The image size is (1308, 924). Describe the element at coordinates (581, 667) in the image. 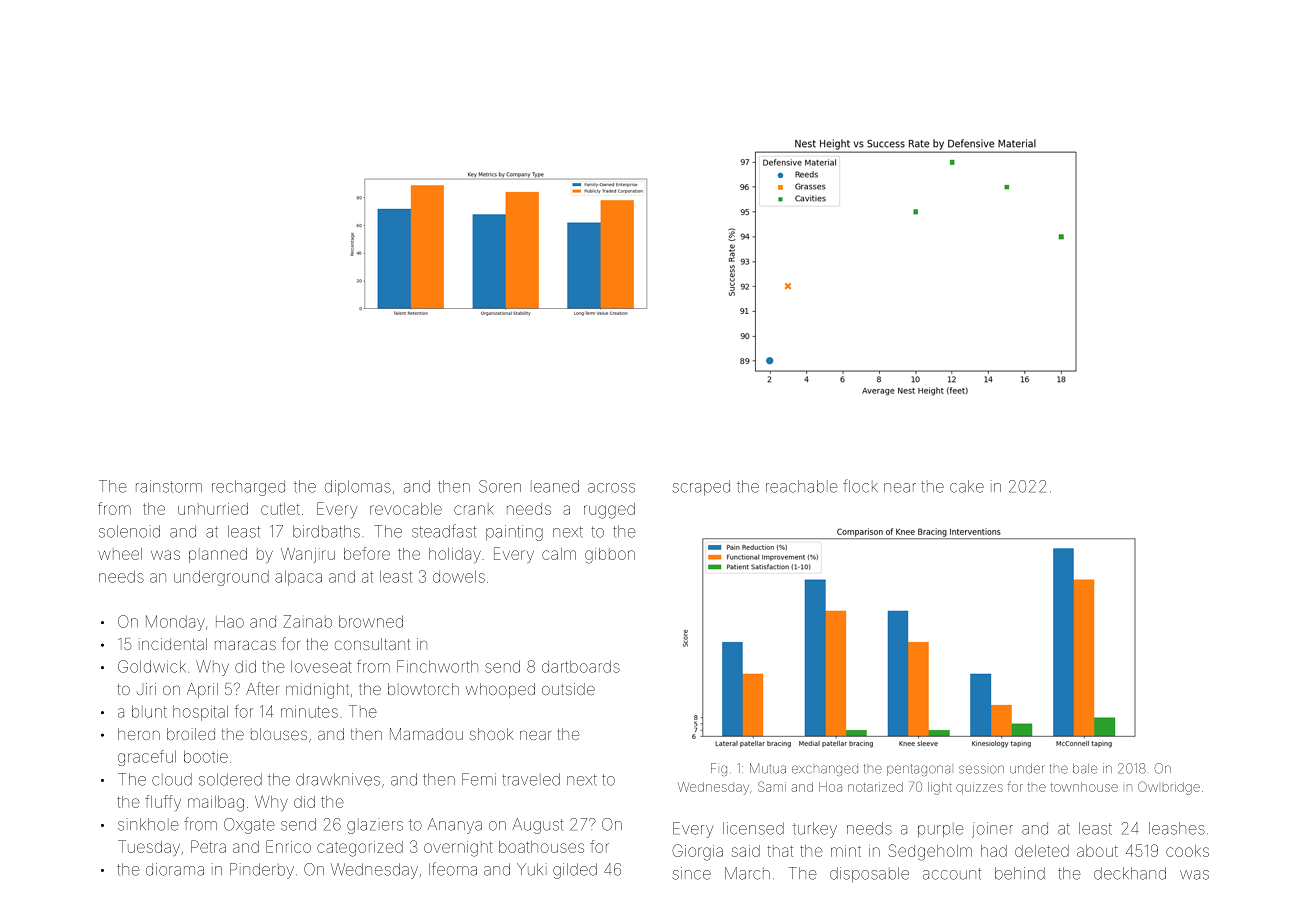

I see `dartboards` at that location.
